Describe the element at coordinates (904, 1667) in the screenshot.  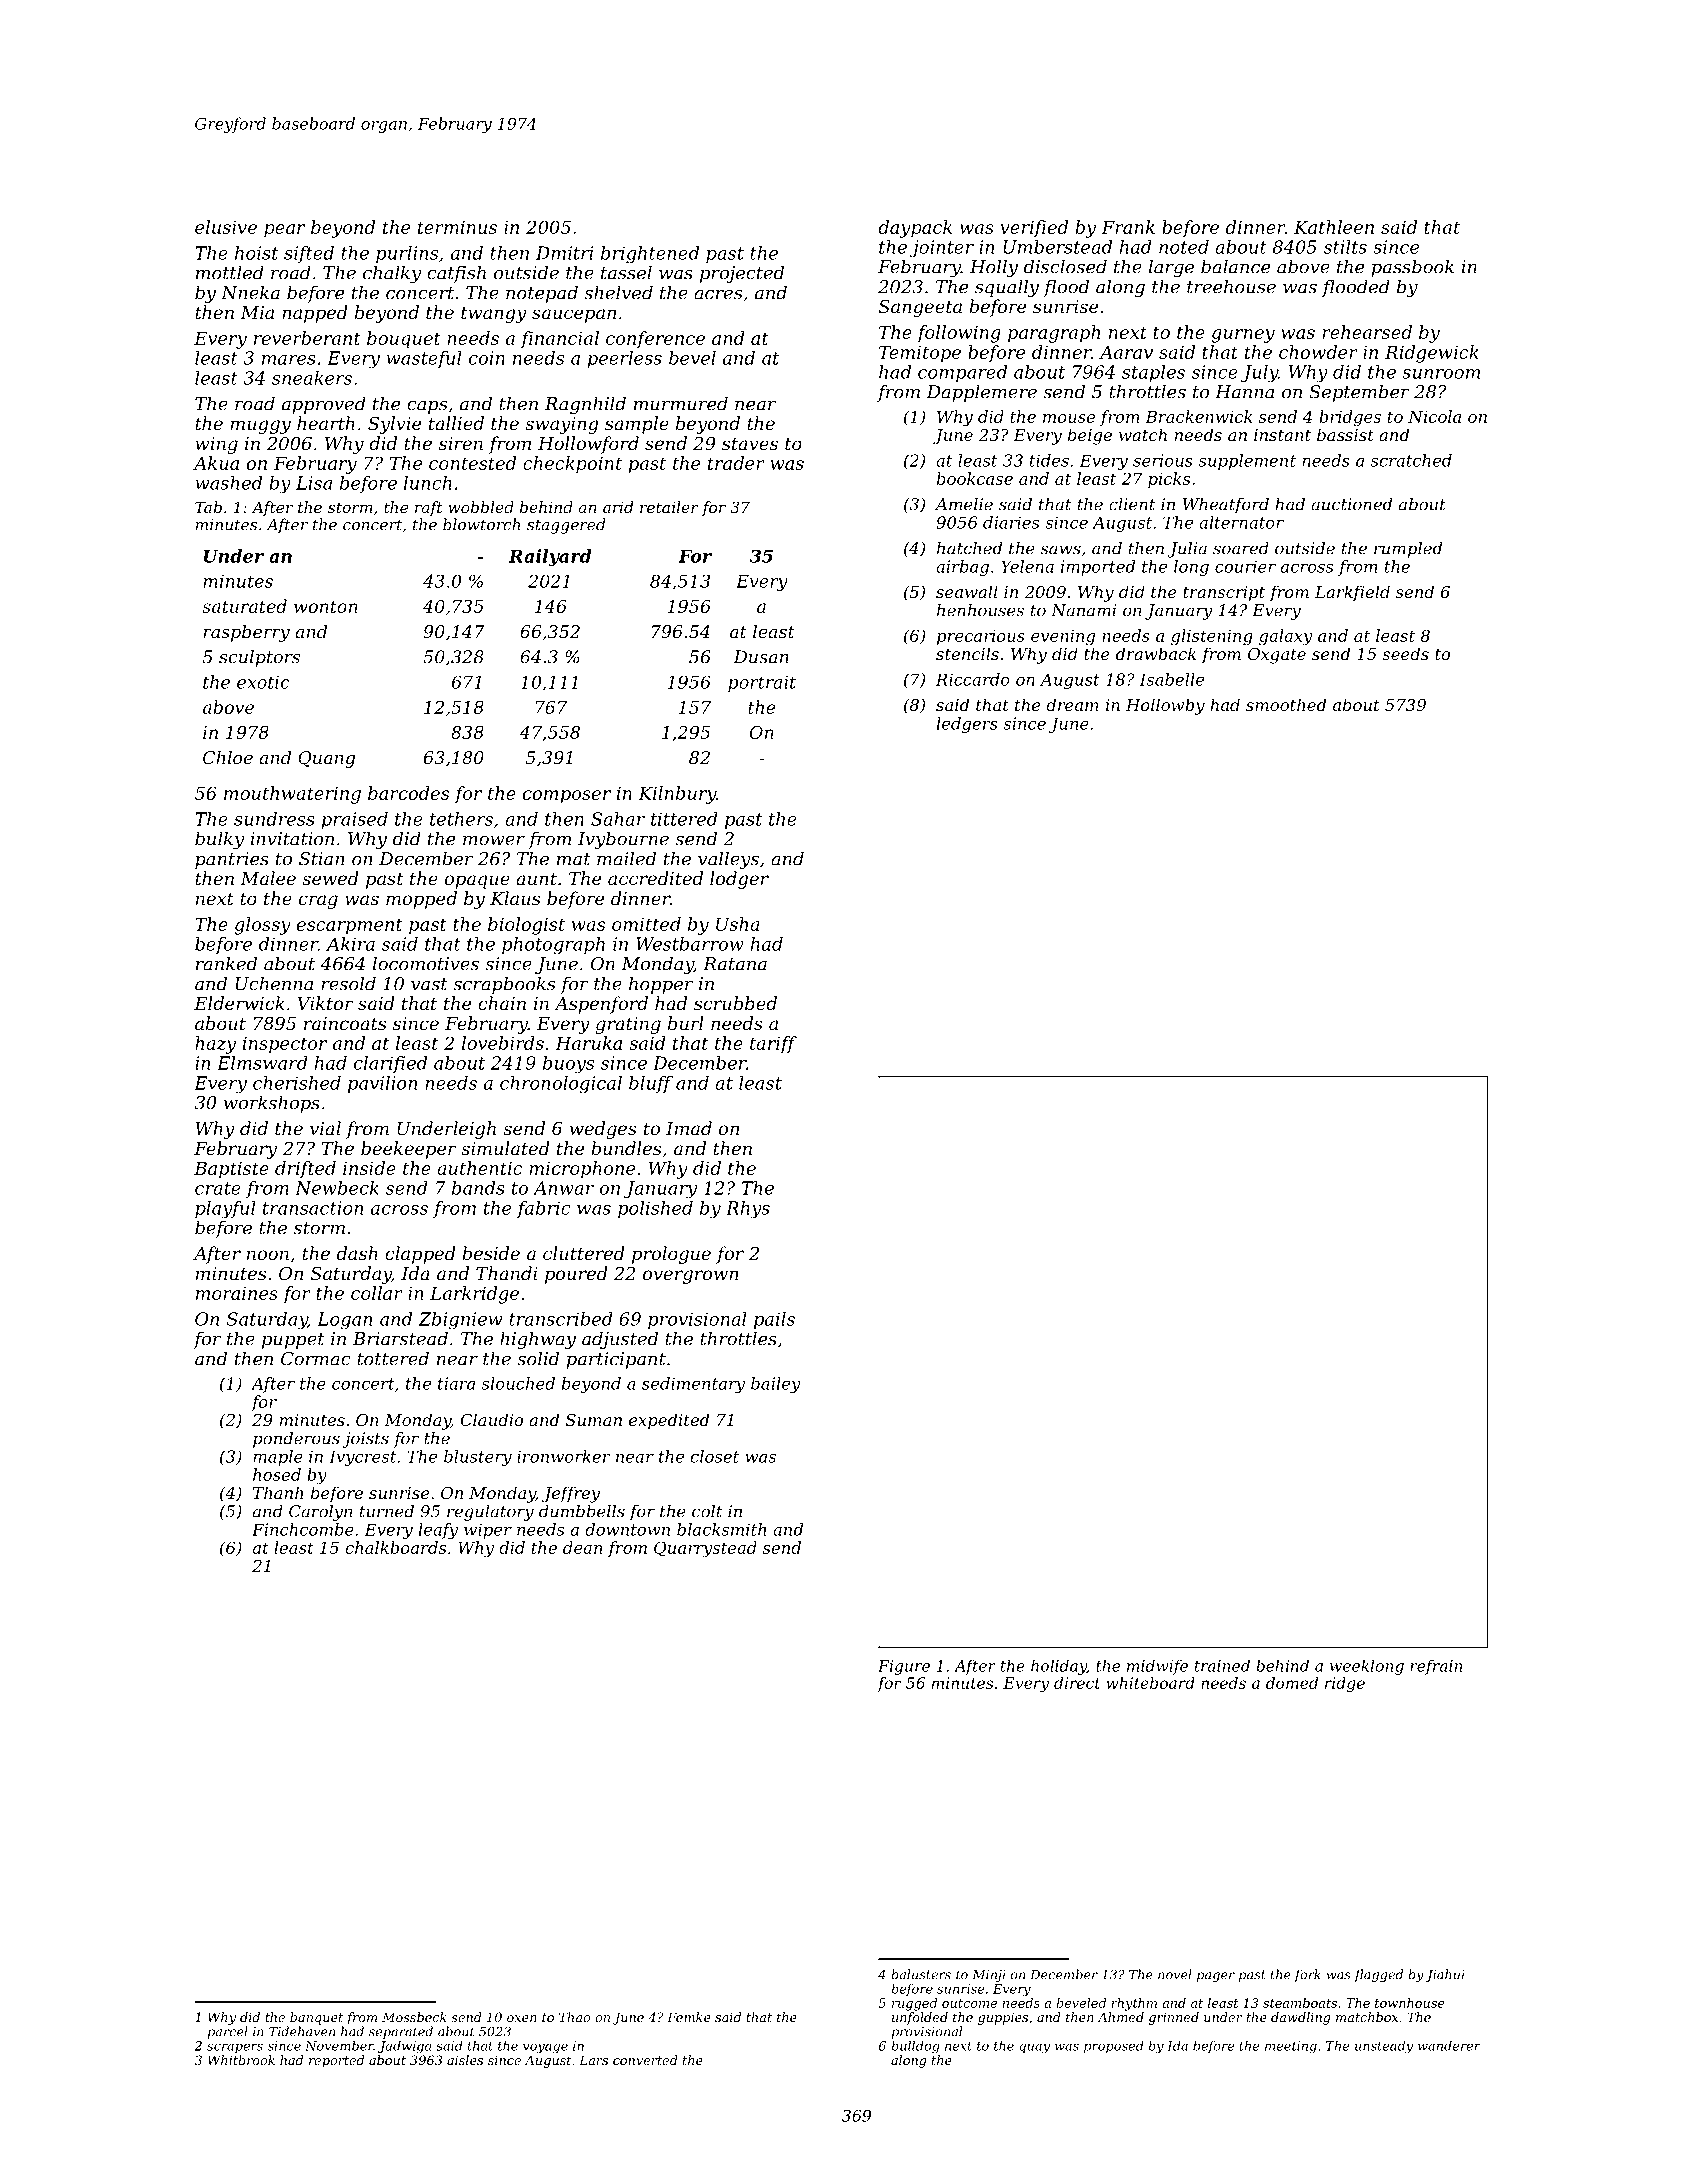
I see `Figure` at that location.
